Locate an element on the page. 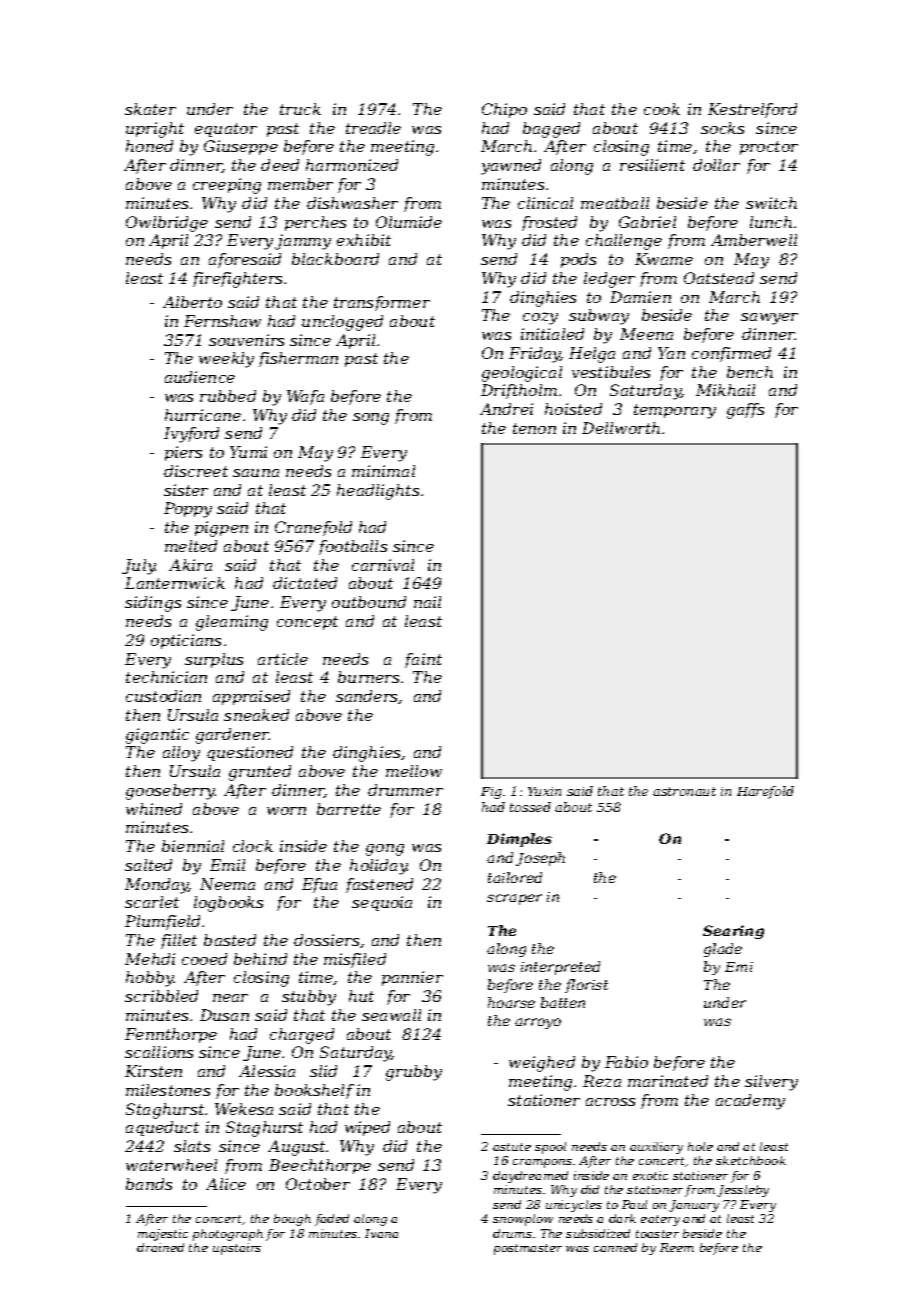  cook is located at coordinates (662, 109).
